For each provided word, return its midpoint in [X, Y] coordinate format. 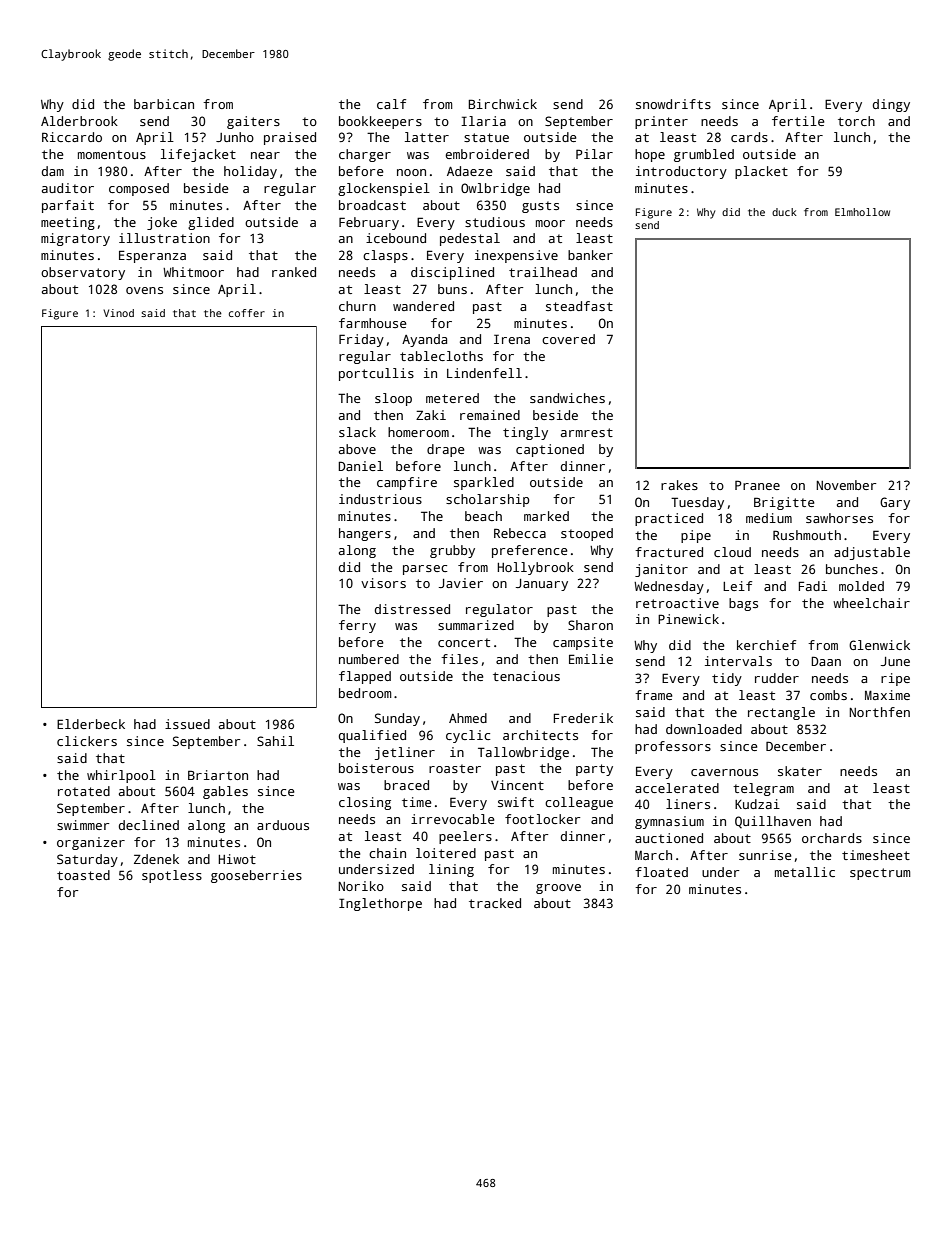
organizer [91, 843]
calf [391, 104]
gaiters [253, 122]
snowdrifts [673, 104]
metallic [805, 872]
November [846, 485]
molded [861, 586]
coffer [247, 313]
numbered [369, 659]
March [653, 855]
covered [568, 339]
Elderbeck [91, 724]
